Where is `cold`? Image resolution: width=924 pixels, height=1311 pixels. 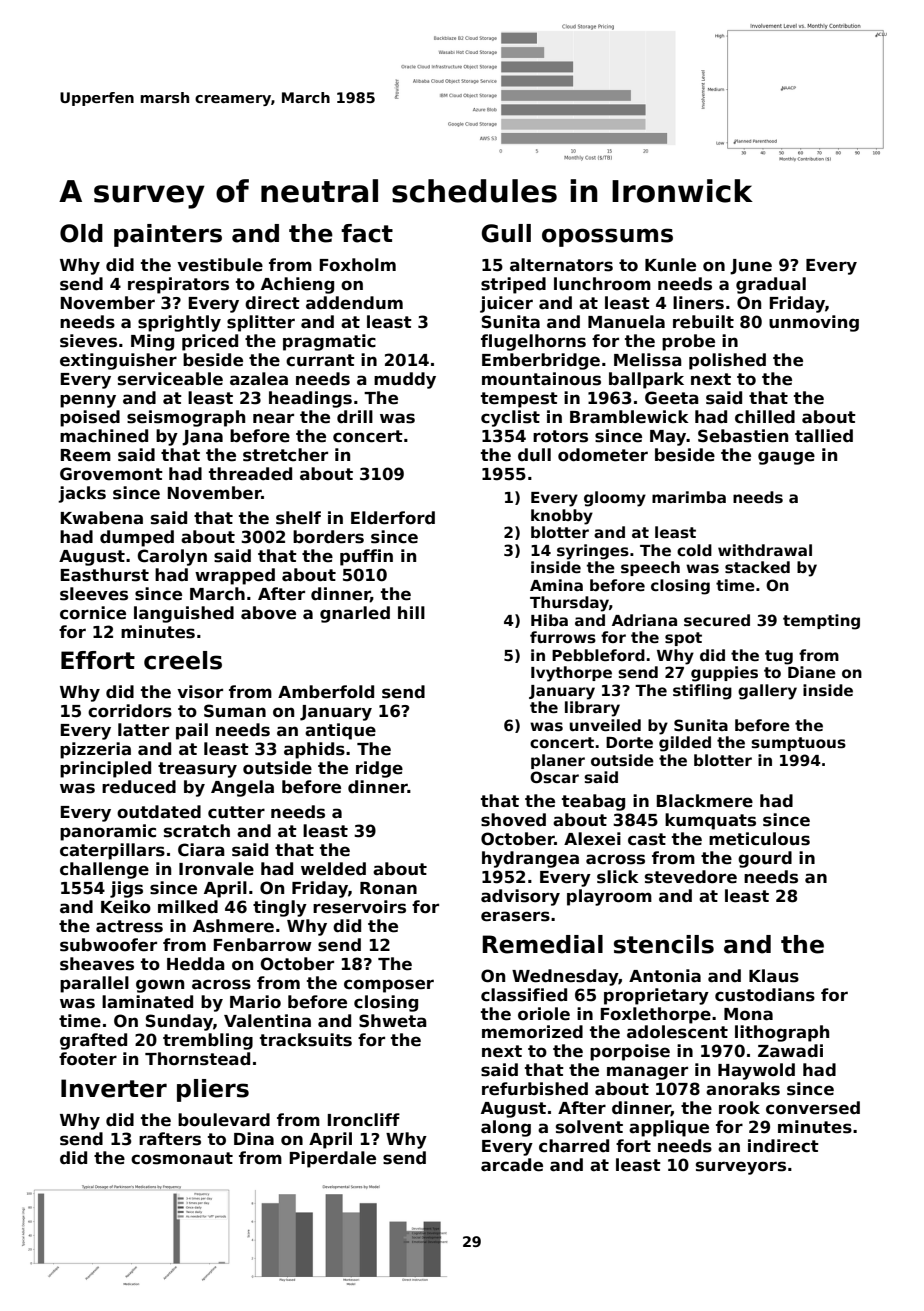
cold is located at coordinates (694, 550).
